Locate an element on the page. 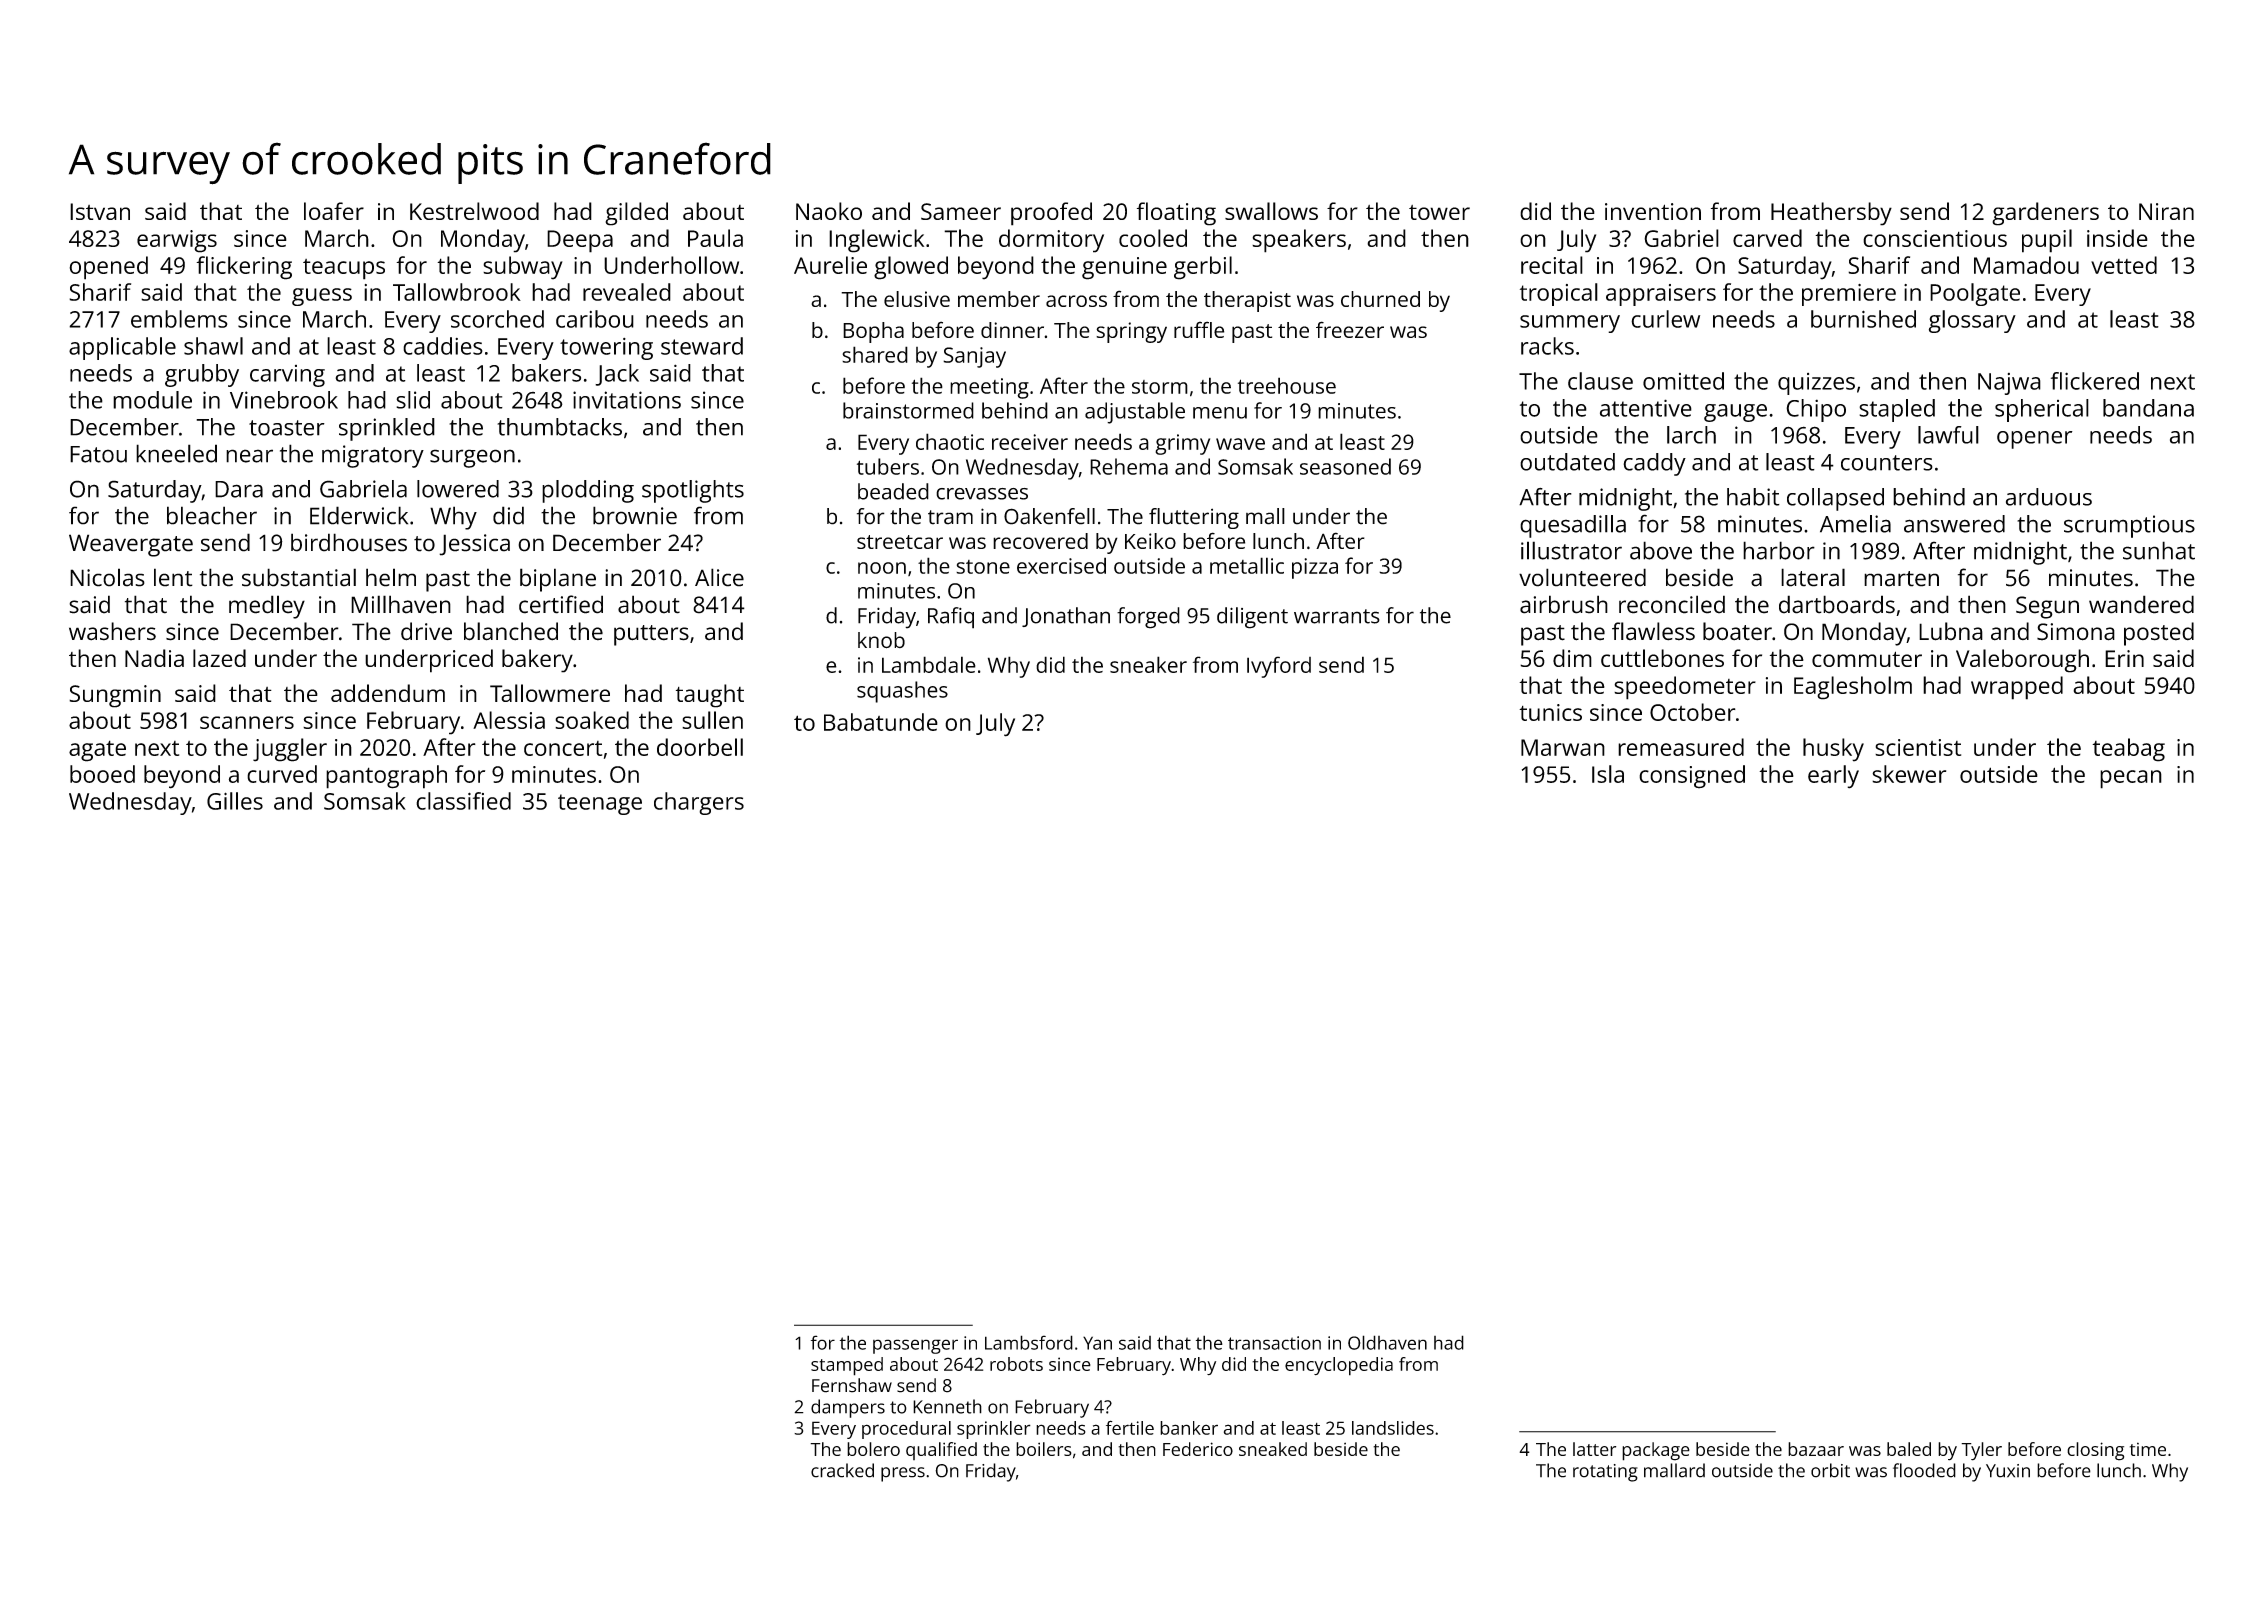 Image resolution: width=2264 pixels, height=1601 pixels. dormitory is located at coordinates (1051, 241).
